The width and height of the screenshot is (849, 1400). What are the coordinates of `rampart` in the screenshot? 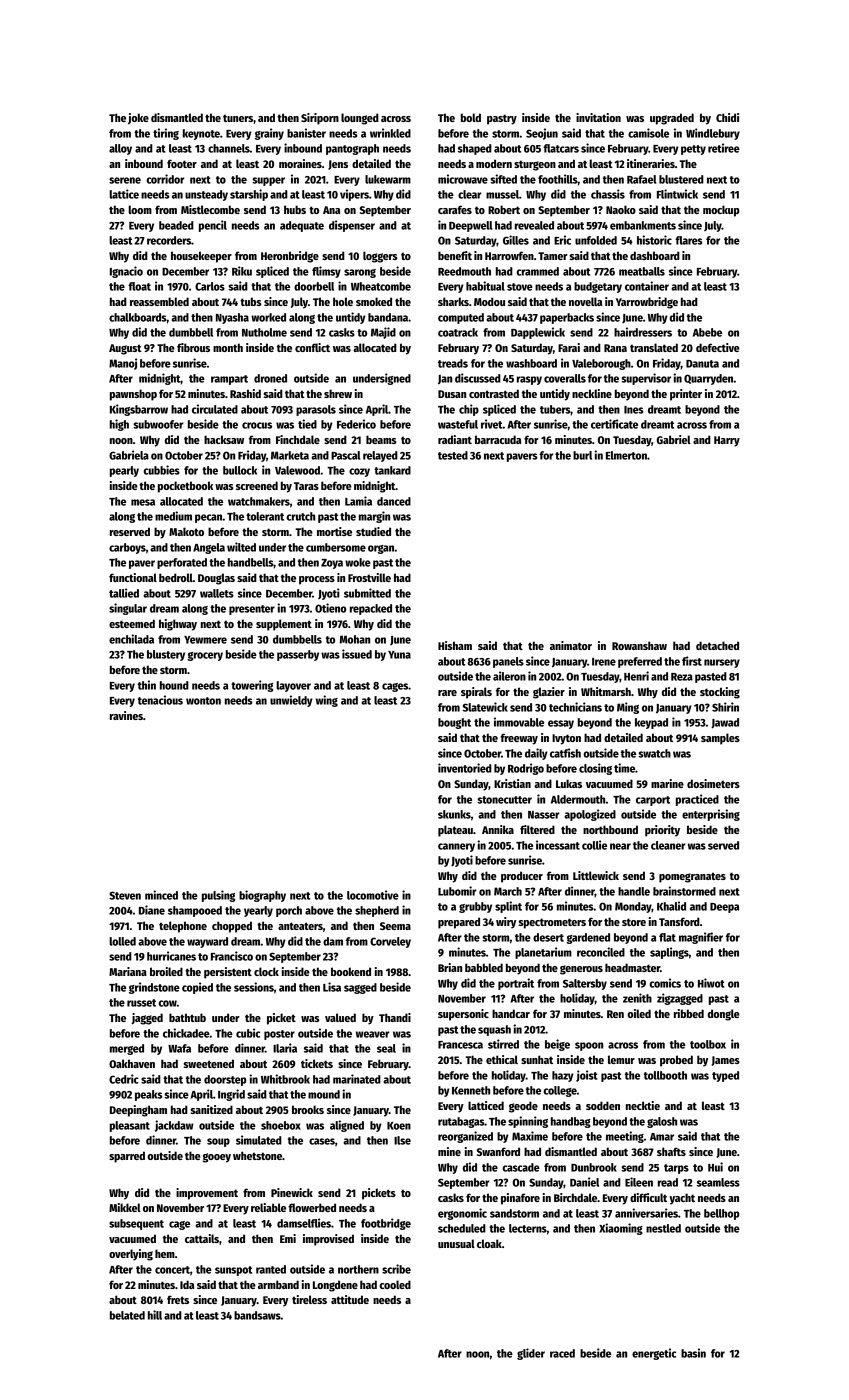 It's located at (229, 380).
